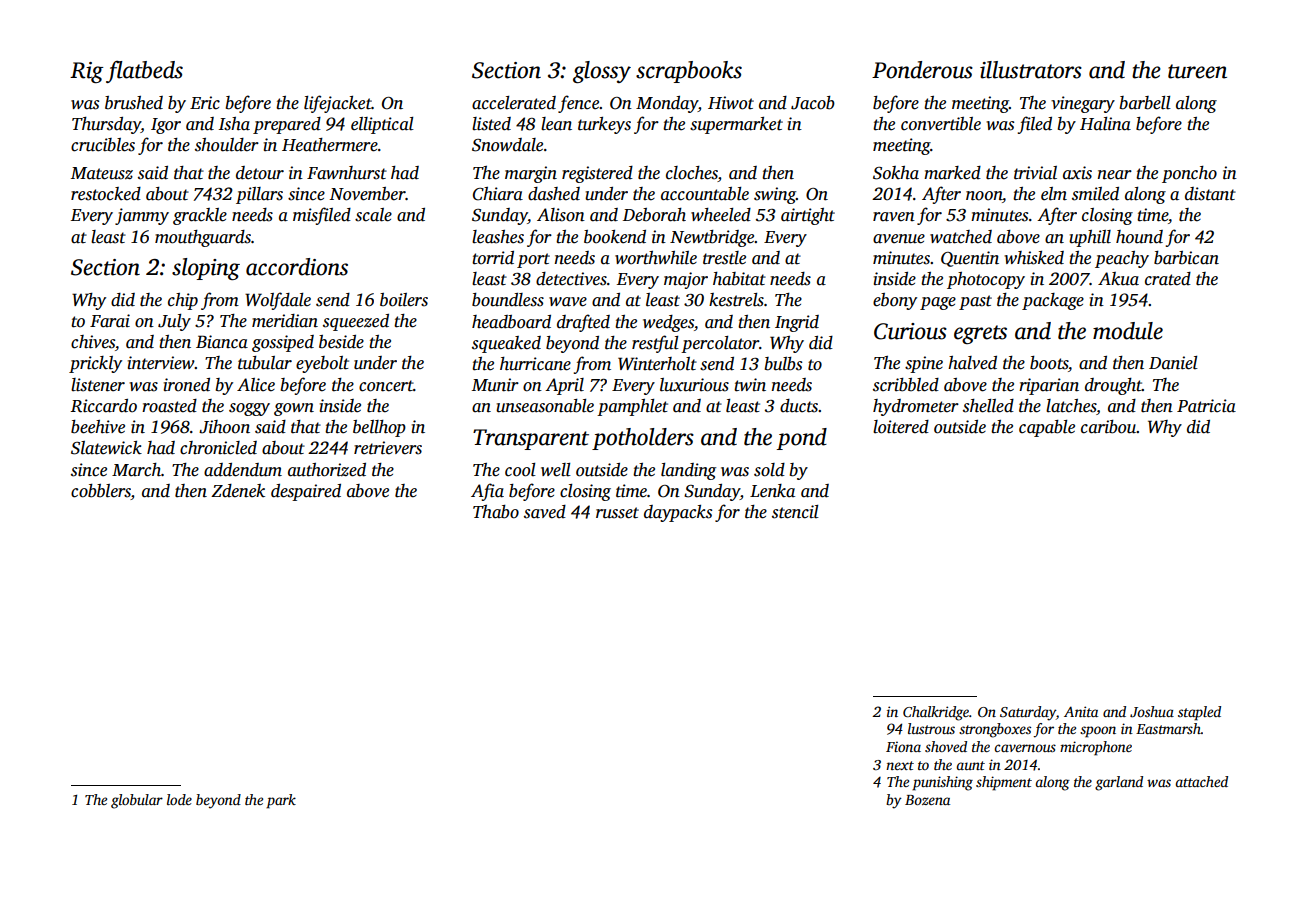  What do you see at coordinates (1199, 713) in the screenshot?
I see `stapled` at bounding box center [1199, 713].
